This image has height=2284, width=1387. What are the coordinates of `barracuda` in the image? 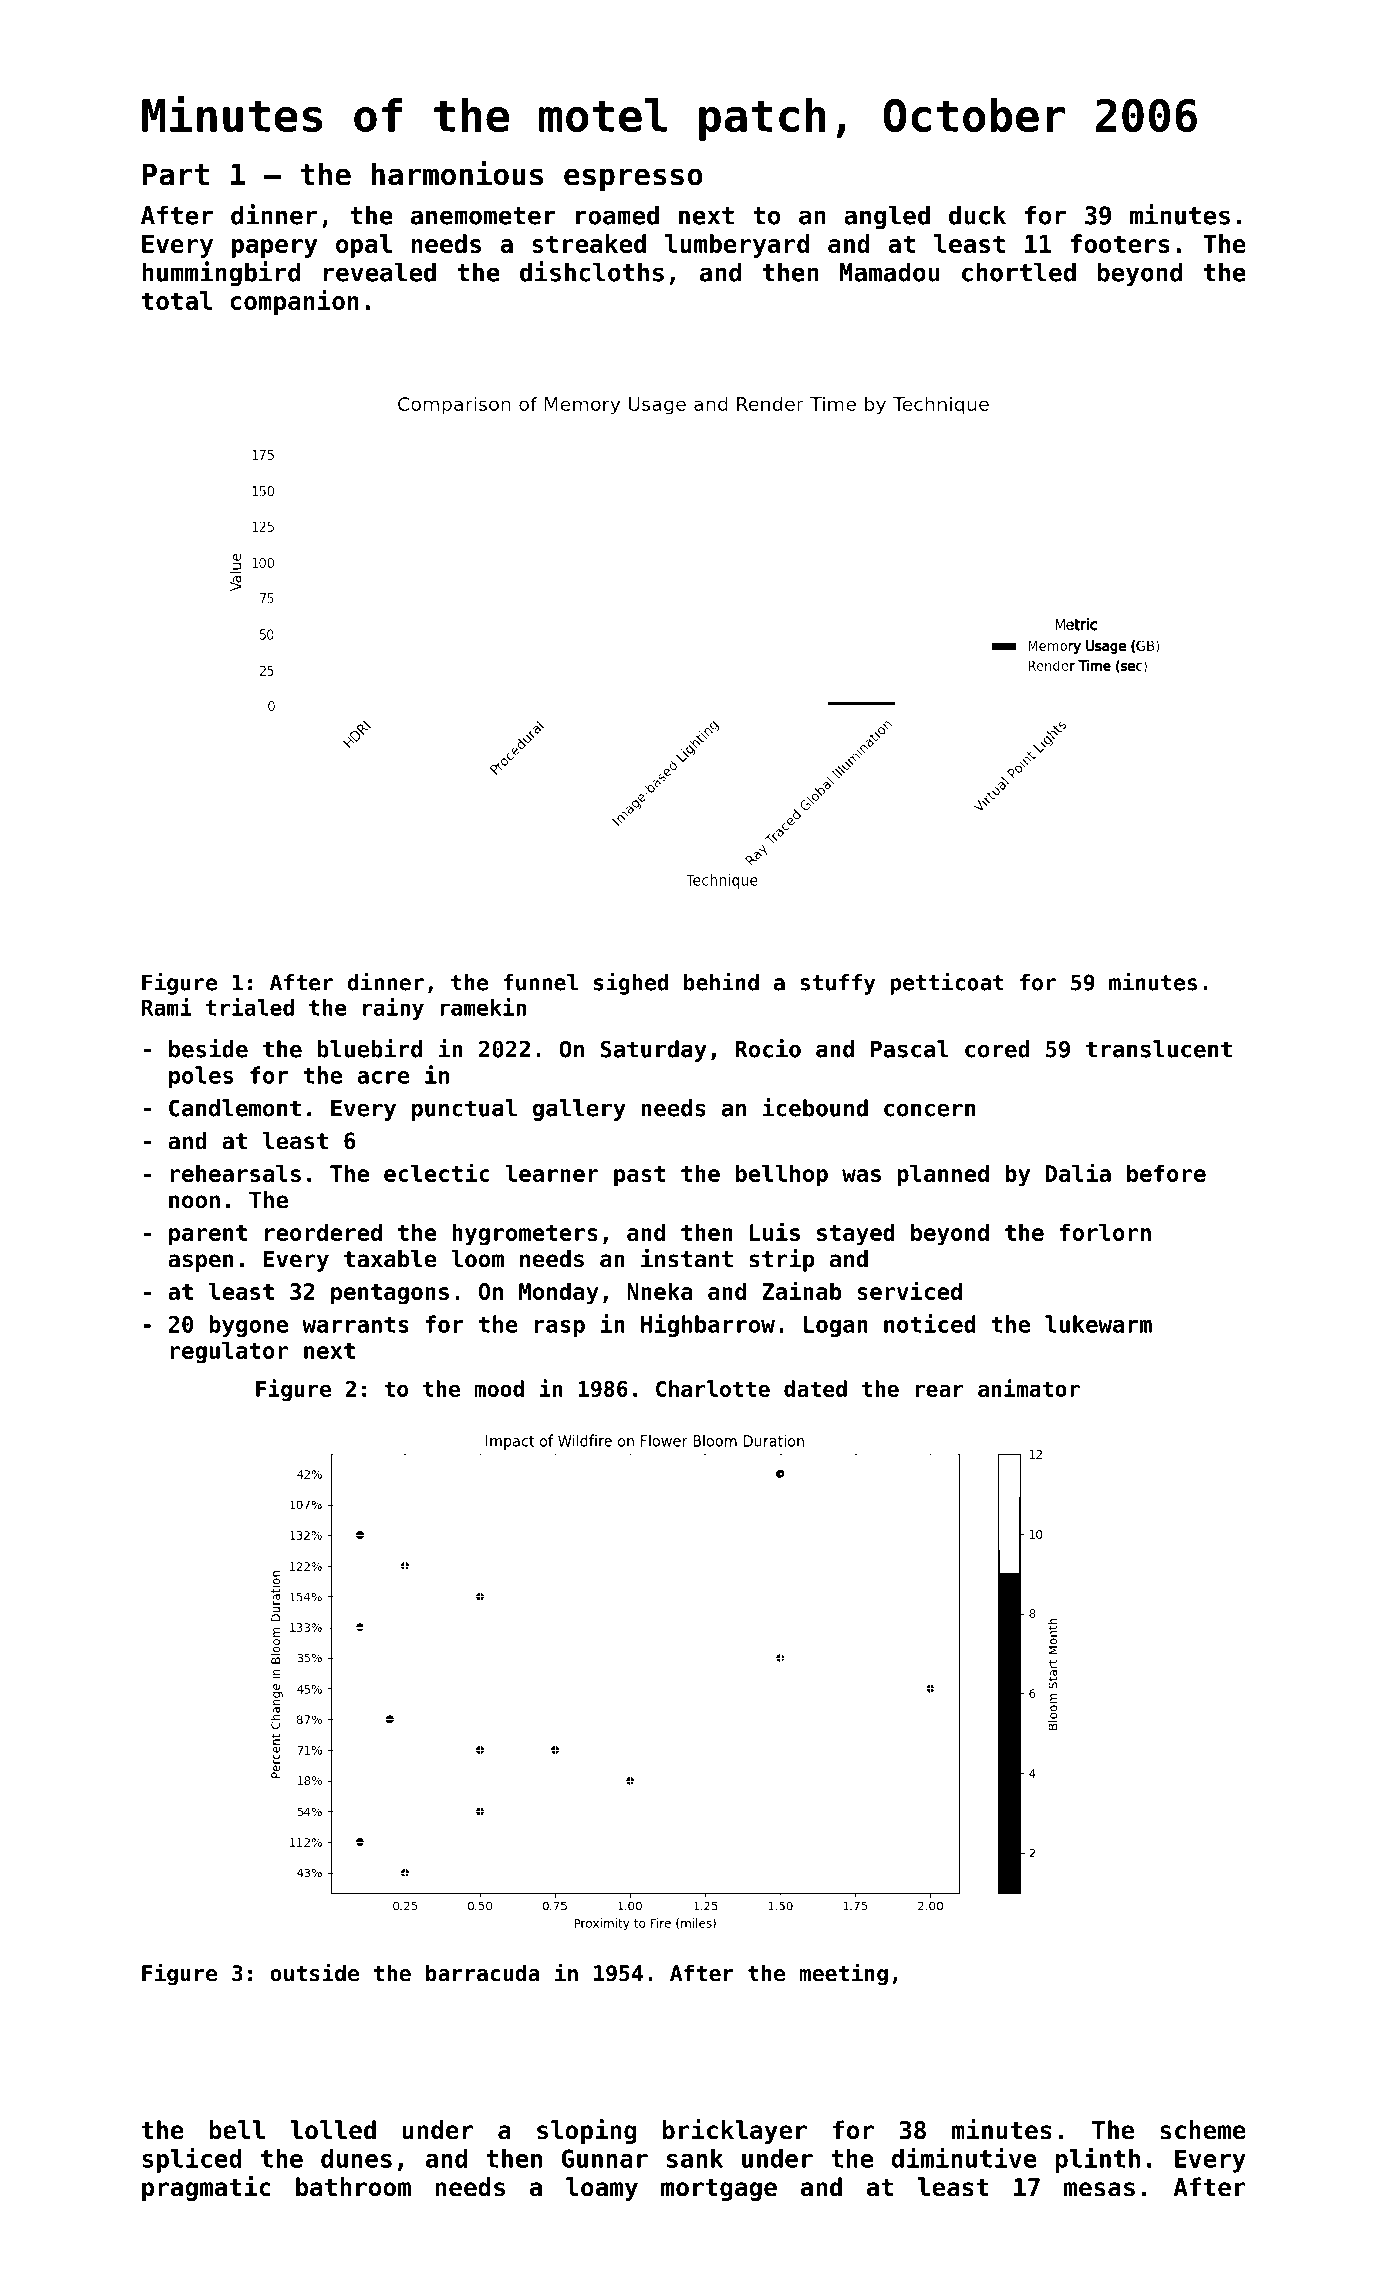 It's located at (483, 1973).
